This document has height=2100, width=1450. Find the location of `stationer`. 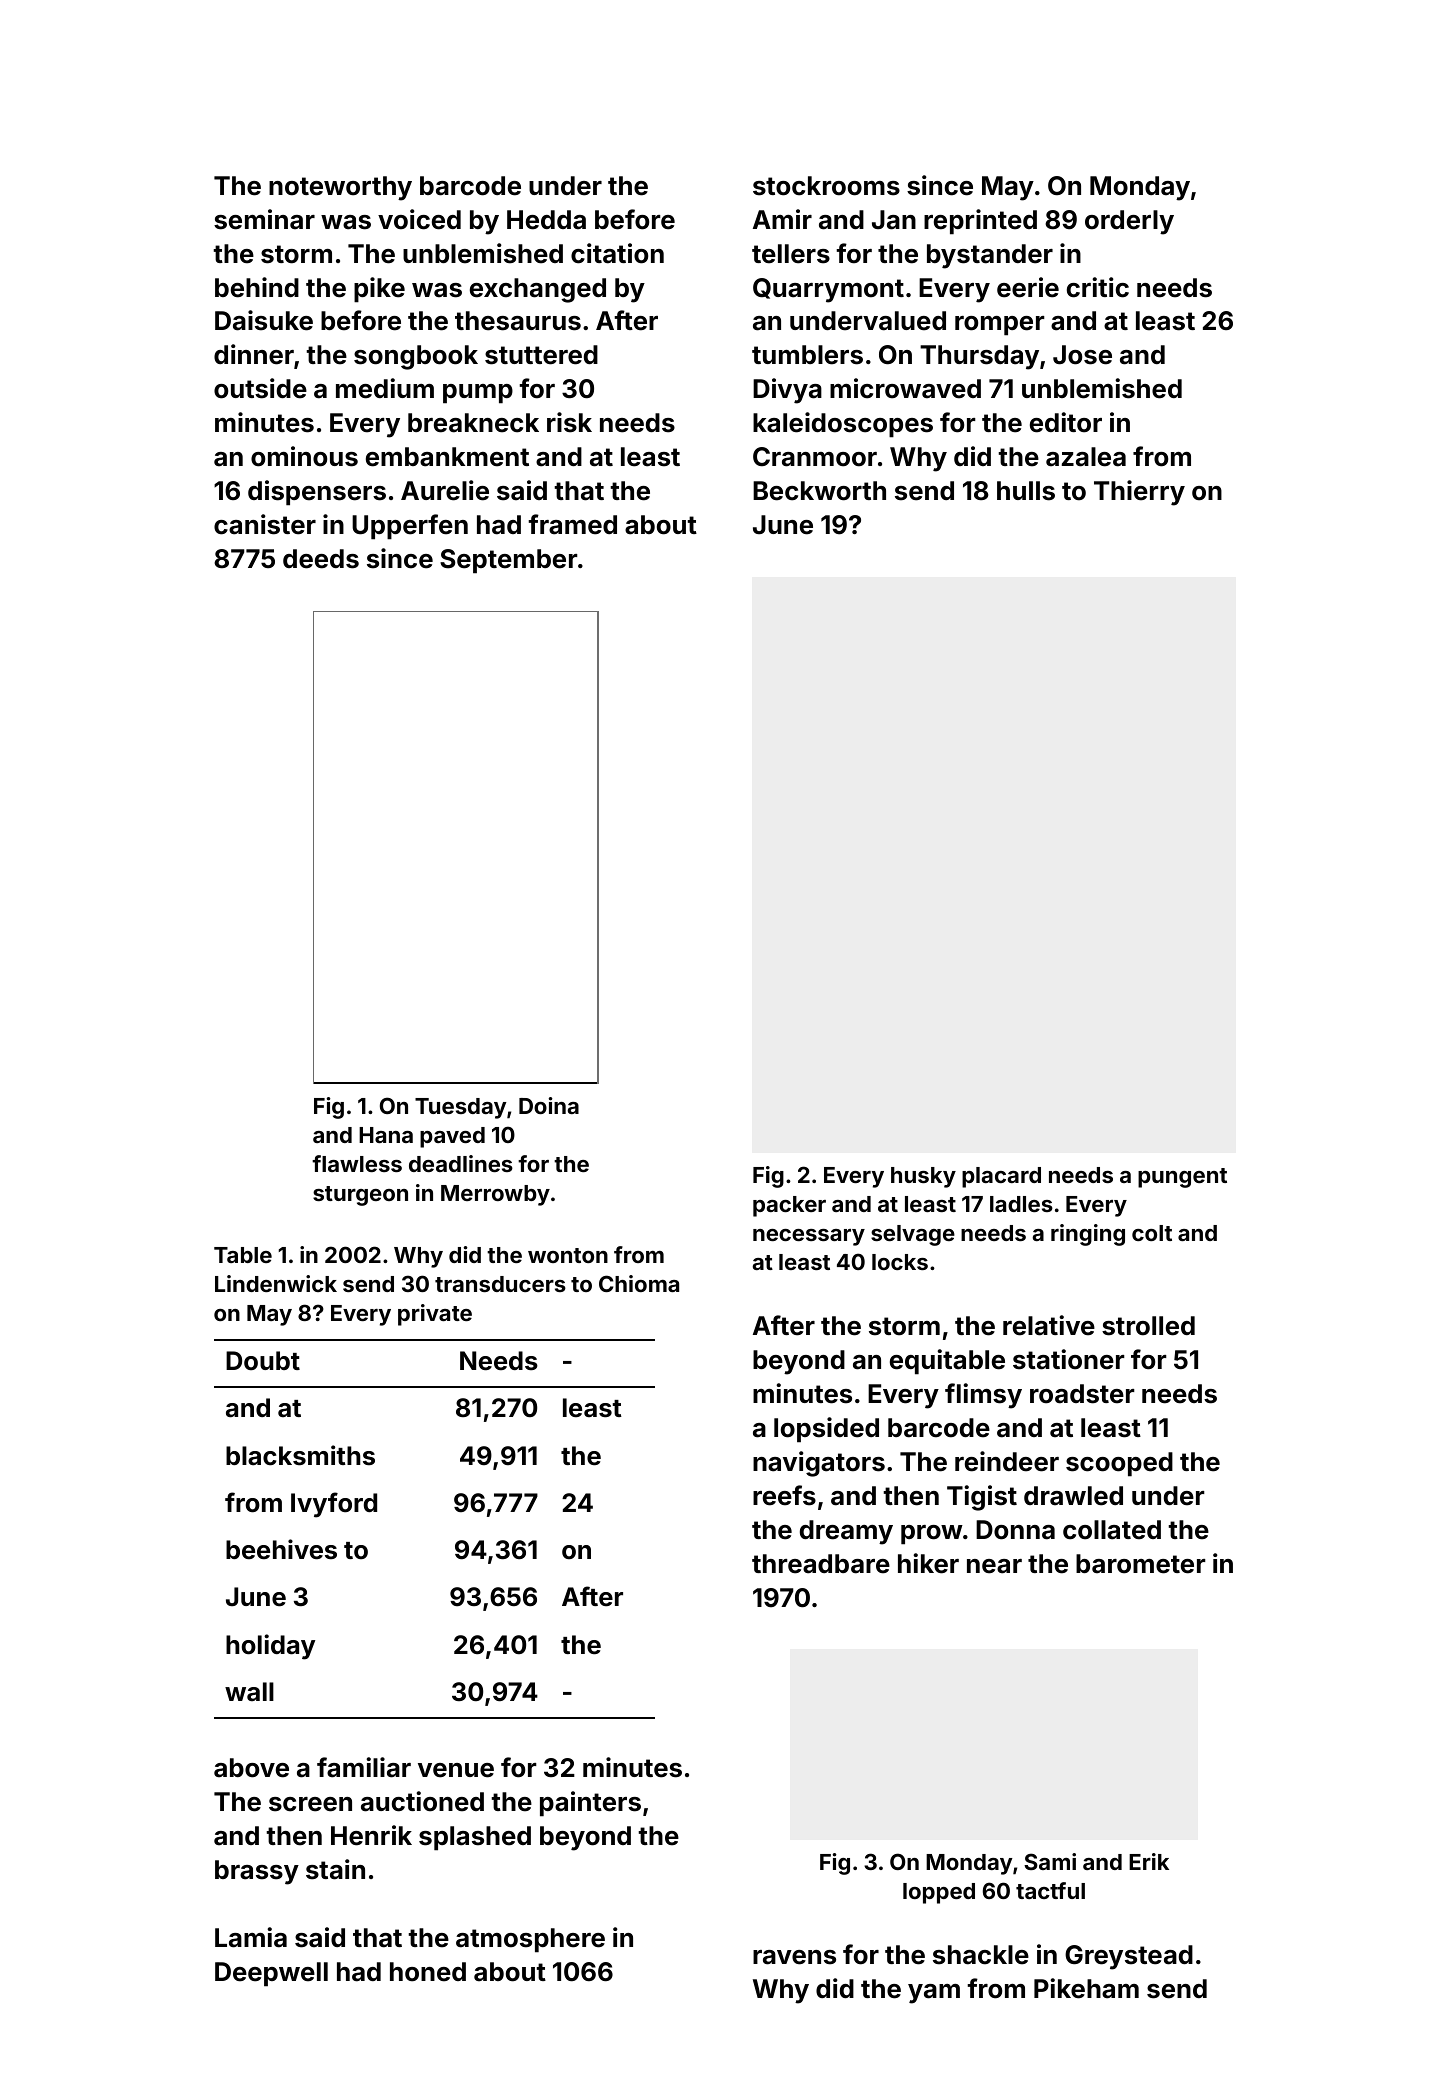

stationer is located at coordinates (1069, 1359).
